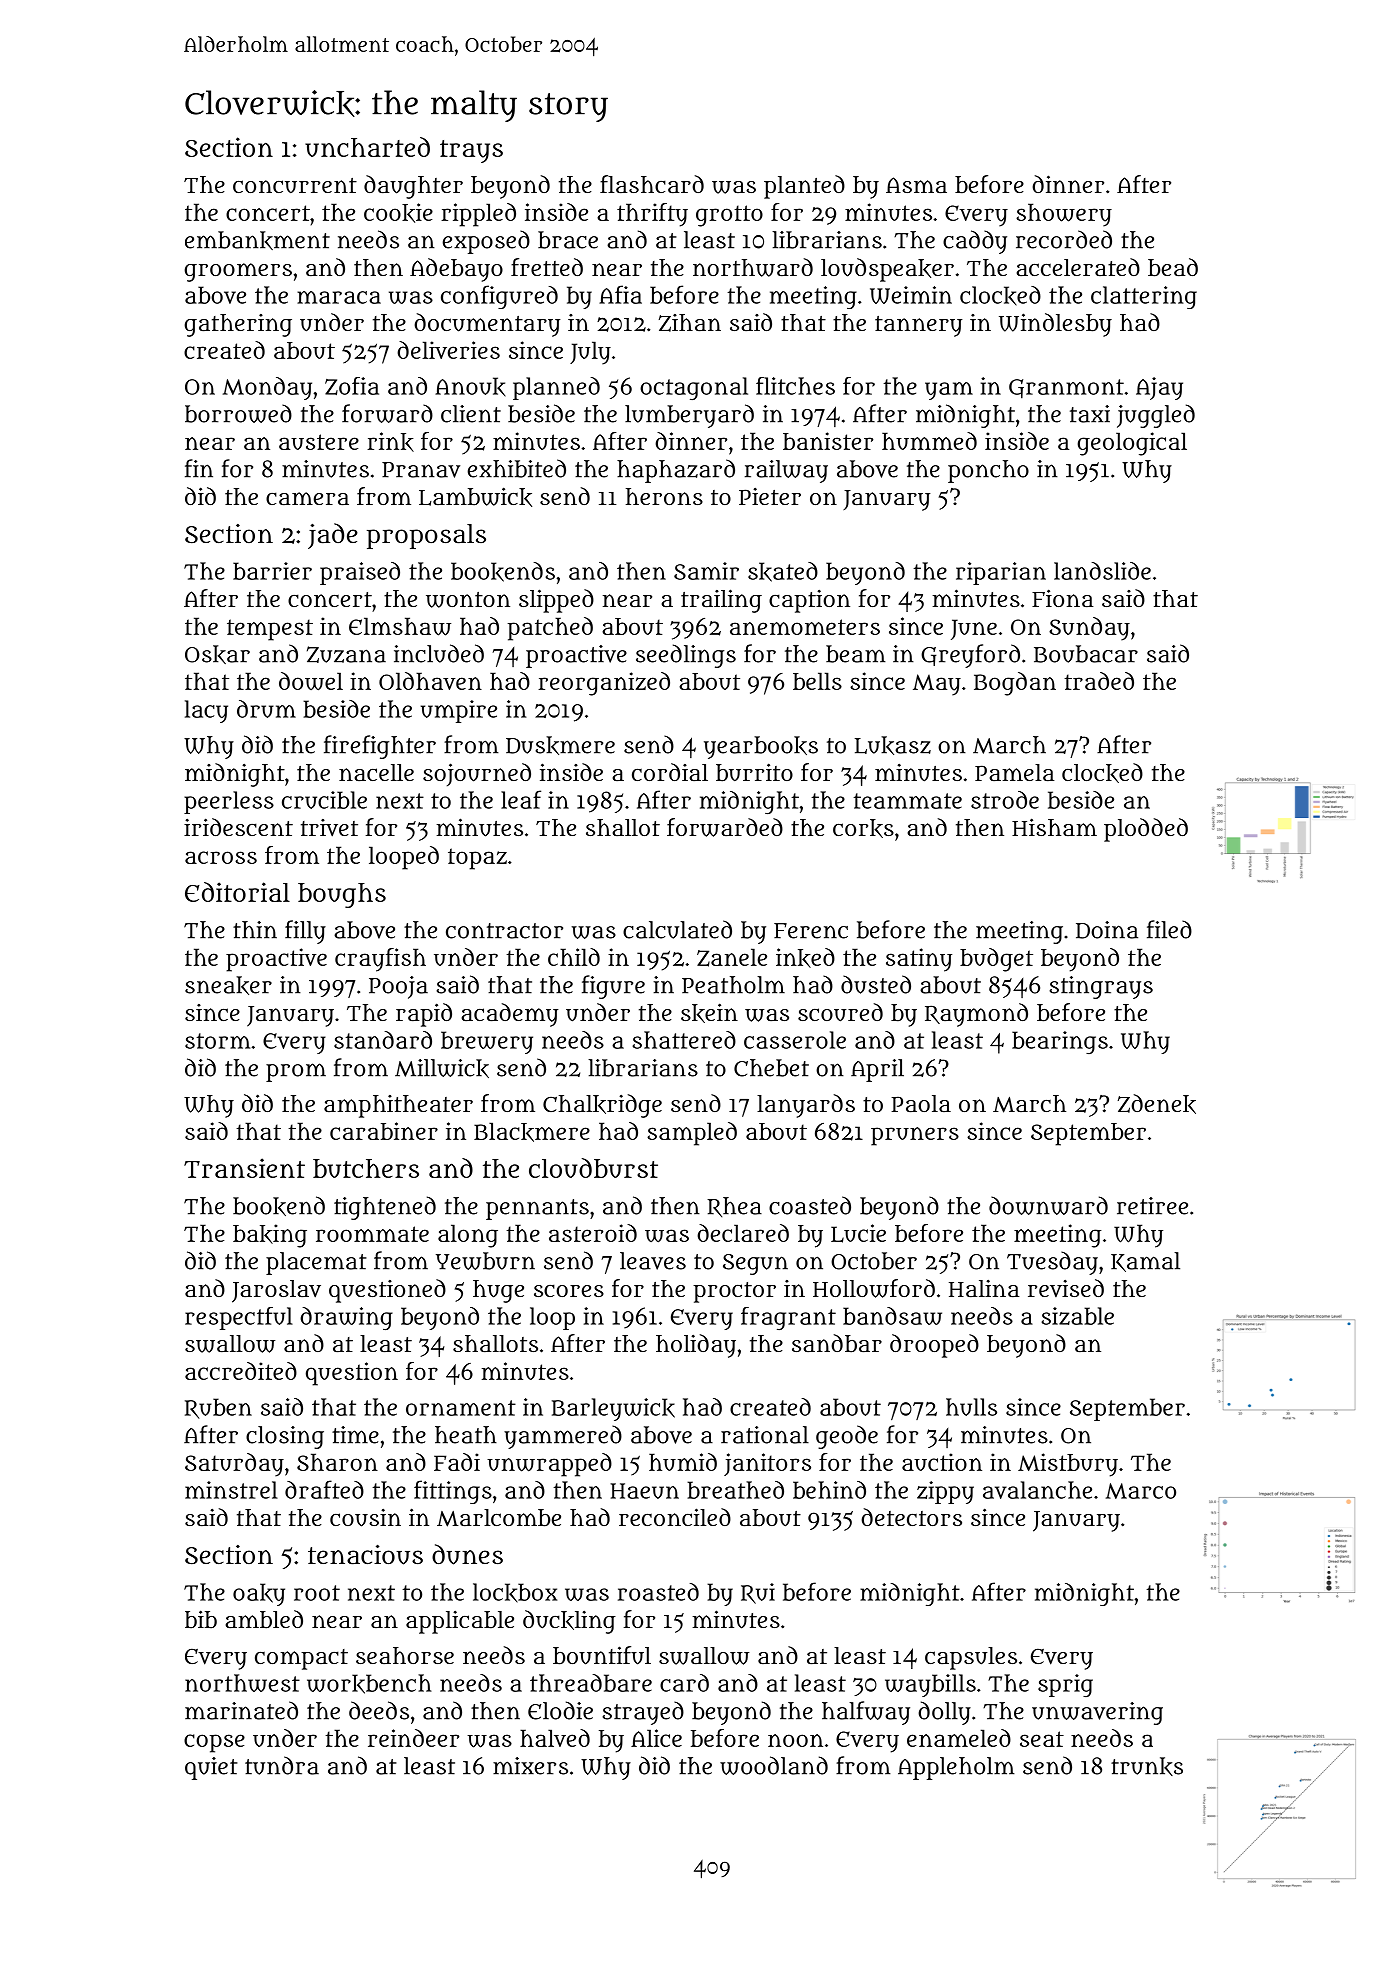 Image resolution: width=1386 pixels, height=1969 pixels. What do you see at coordinates (365, 1518) in the image?
I see `cousin` at bounding box center [365, 1518].
